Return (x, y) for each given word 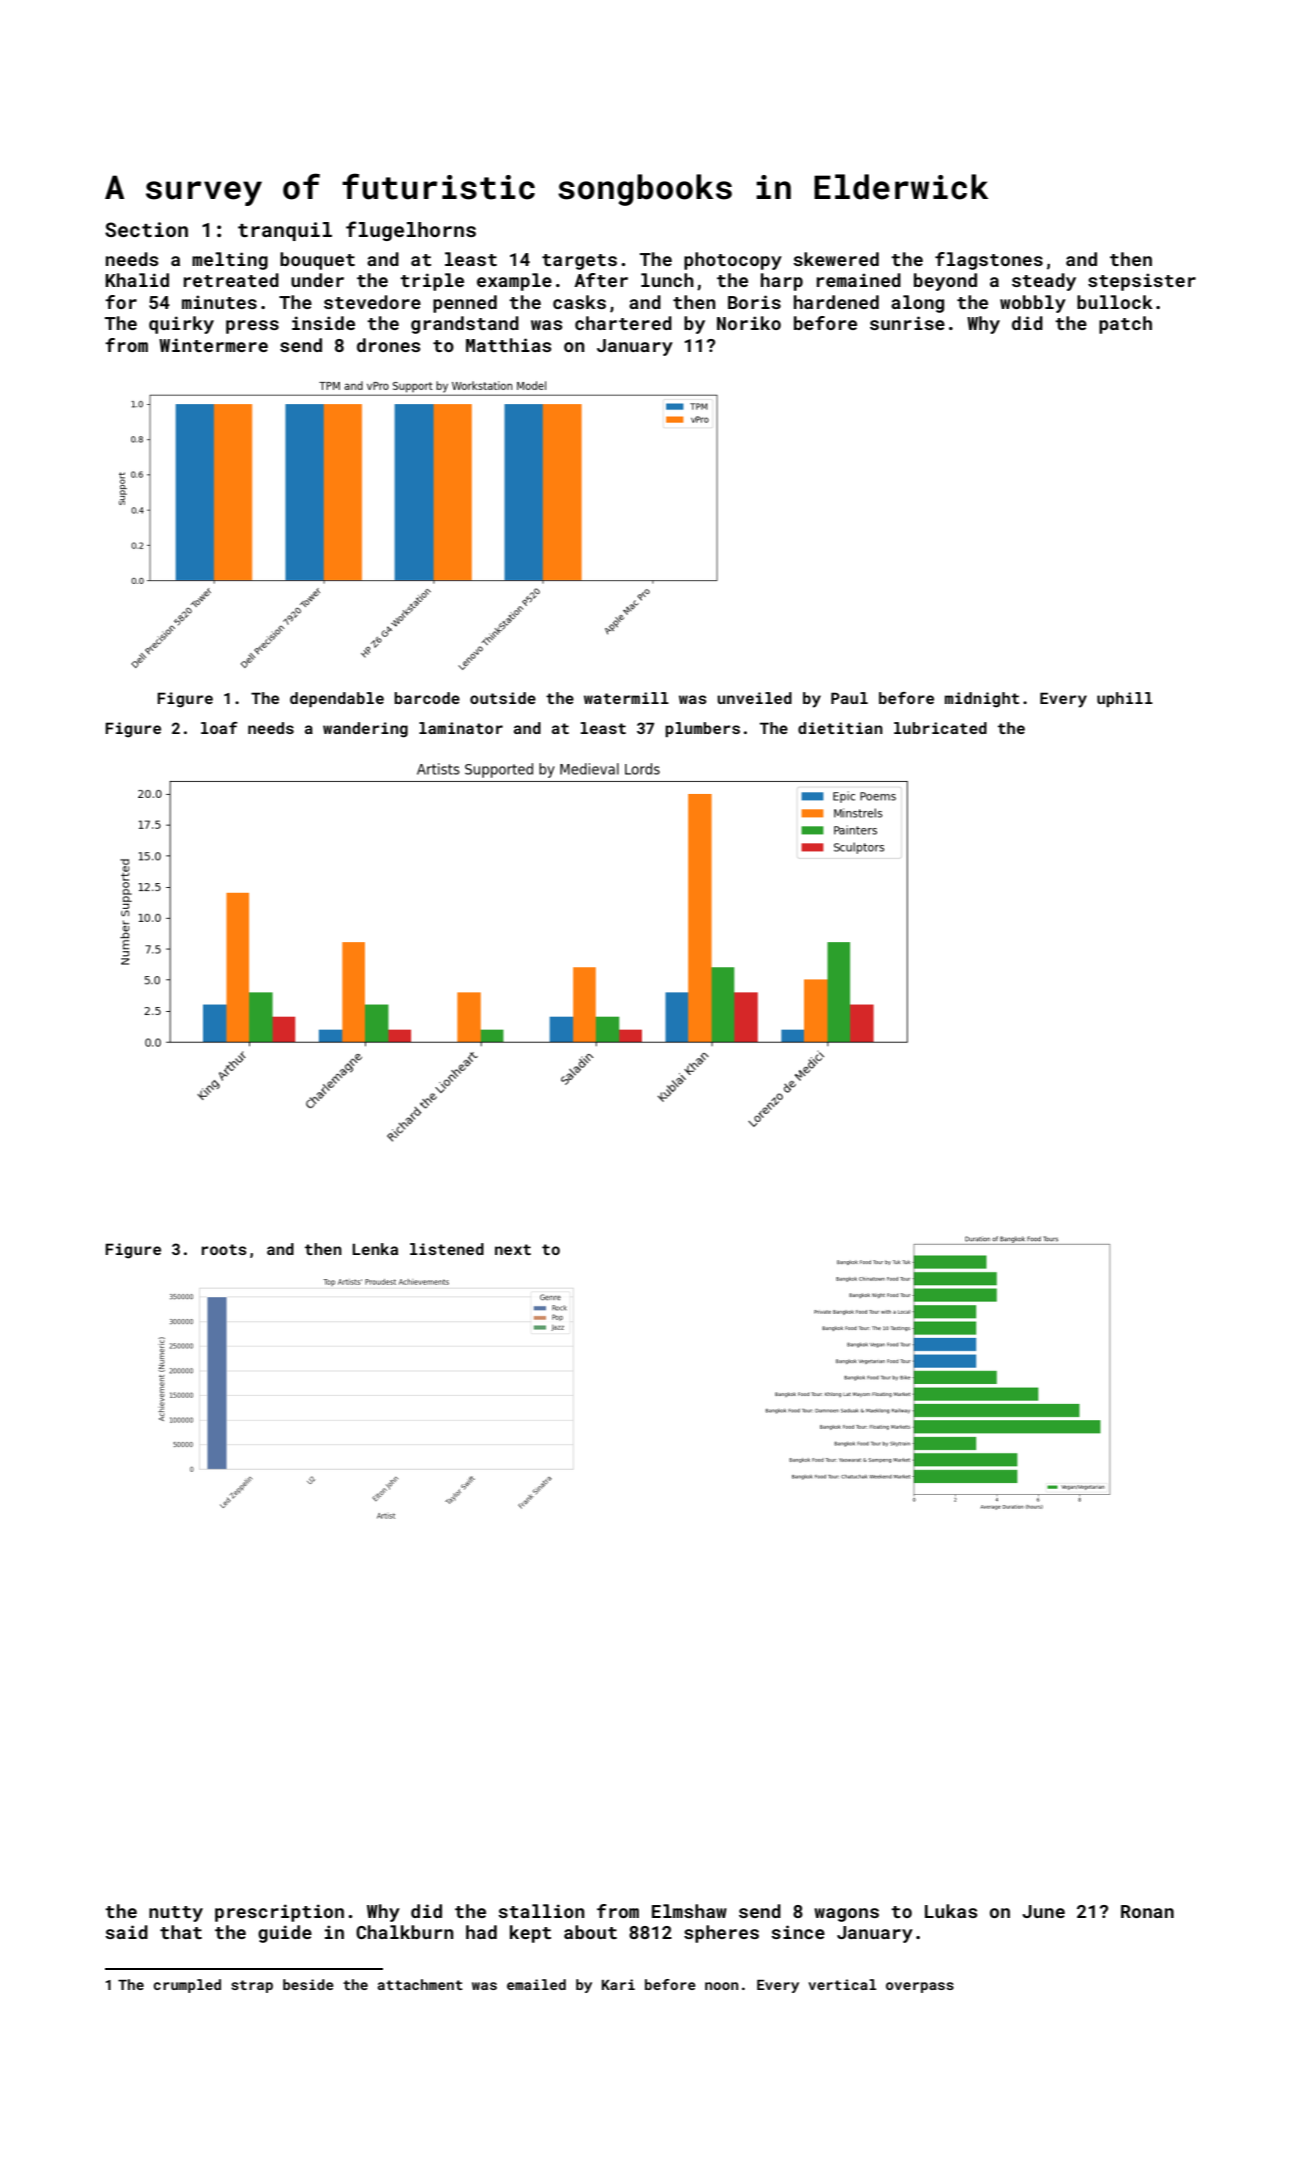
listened (447, 1249)
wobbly (1033, 304)
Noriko (749, 323)
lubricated (940, 728)
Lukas (951, 1911)
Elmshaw (689, 1911)
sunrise (907, 323)
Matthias (509, 345)
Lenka (375, 1249)
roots (224, 1249)
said (126, 1932)
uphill (1125, 699)
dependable (337, 699)
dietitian (840, 728)
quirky (181, 325)
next (513, 1249)
